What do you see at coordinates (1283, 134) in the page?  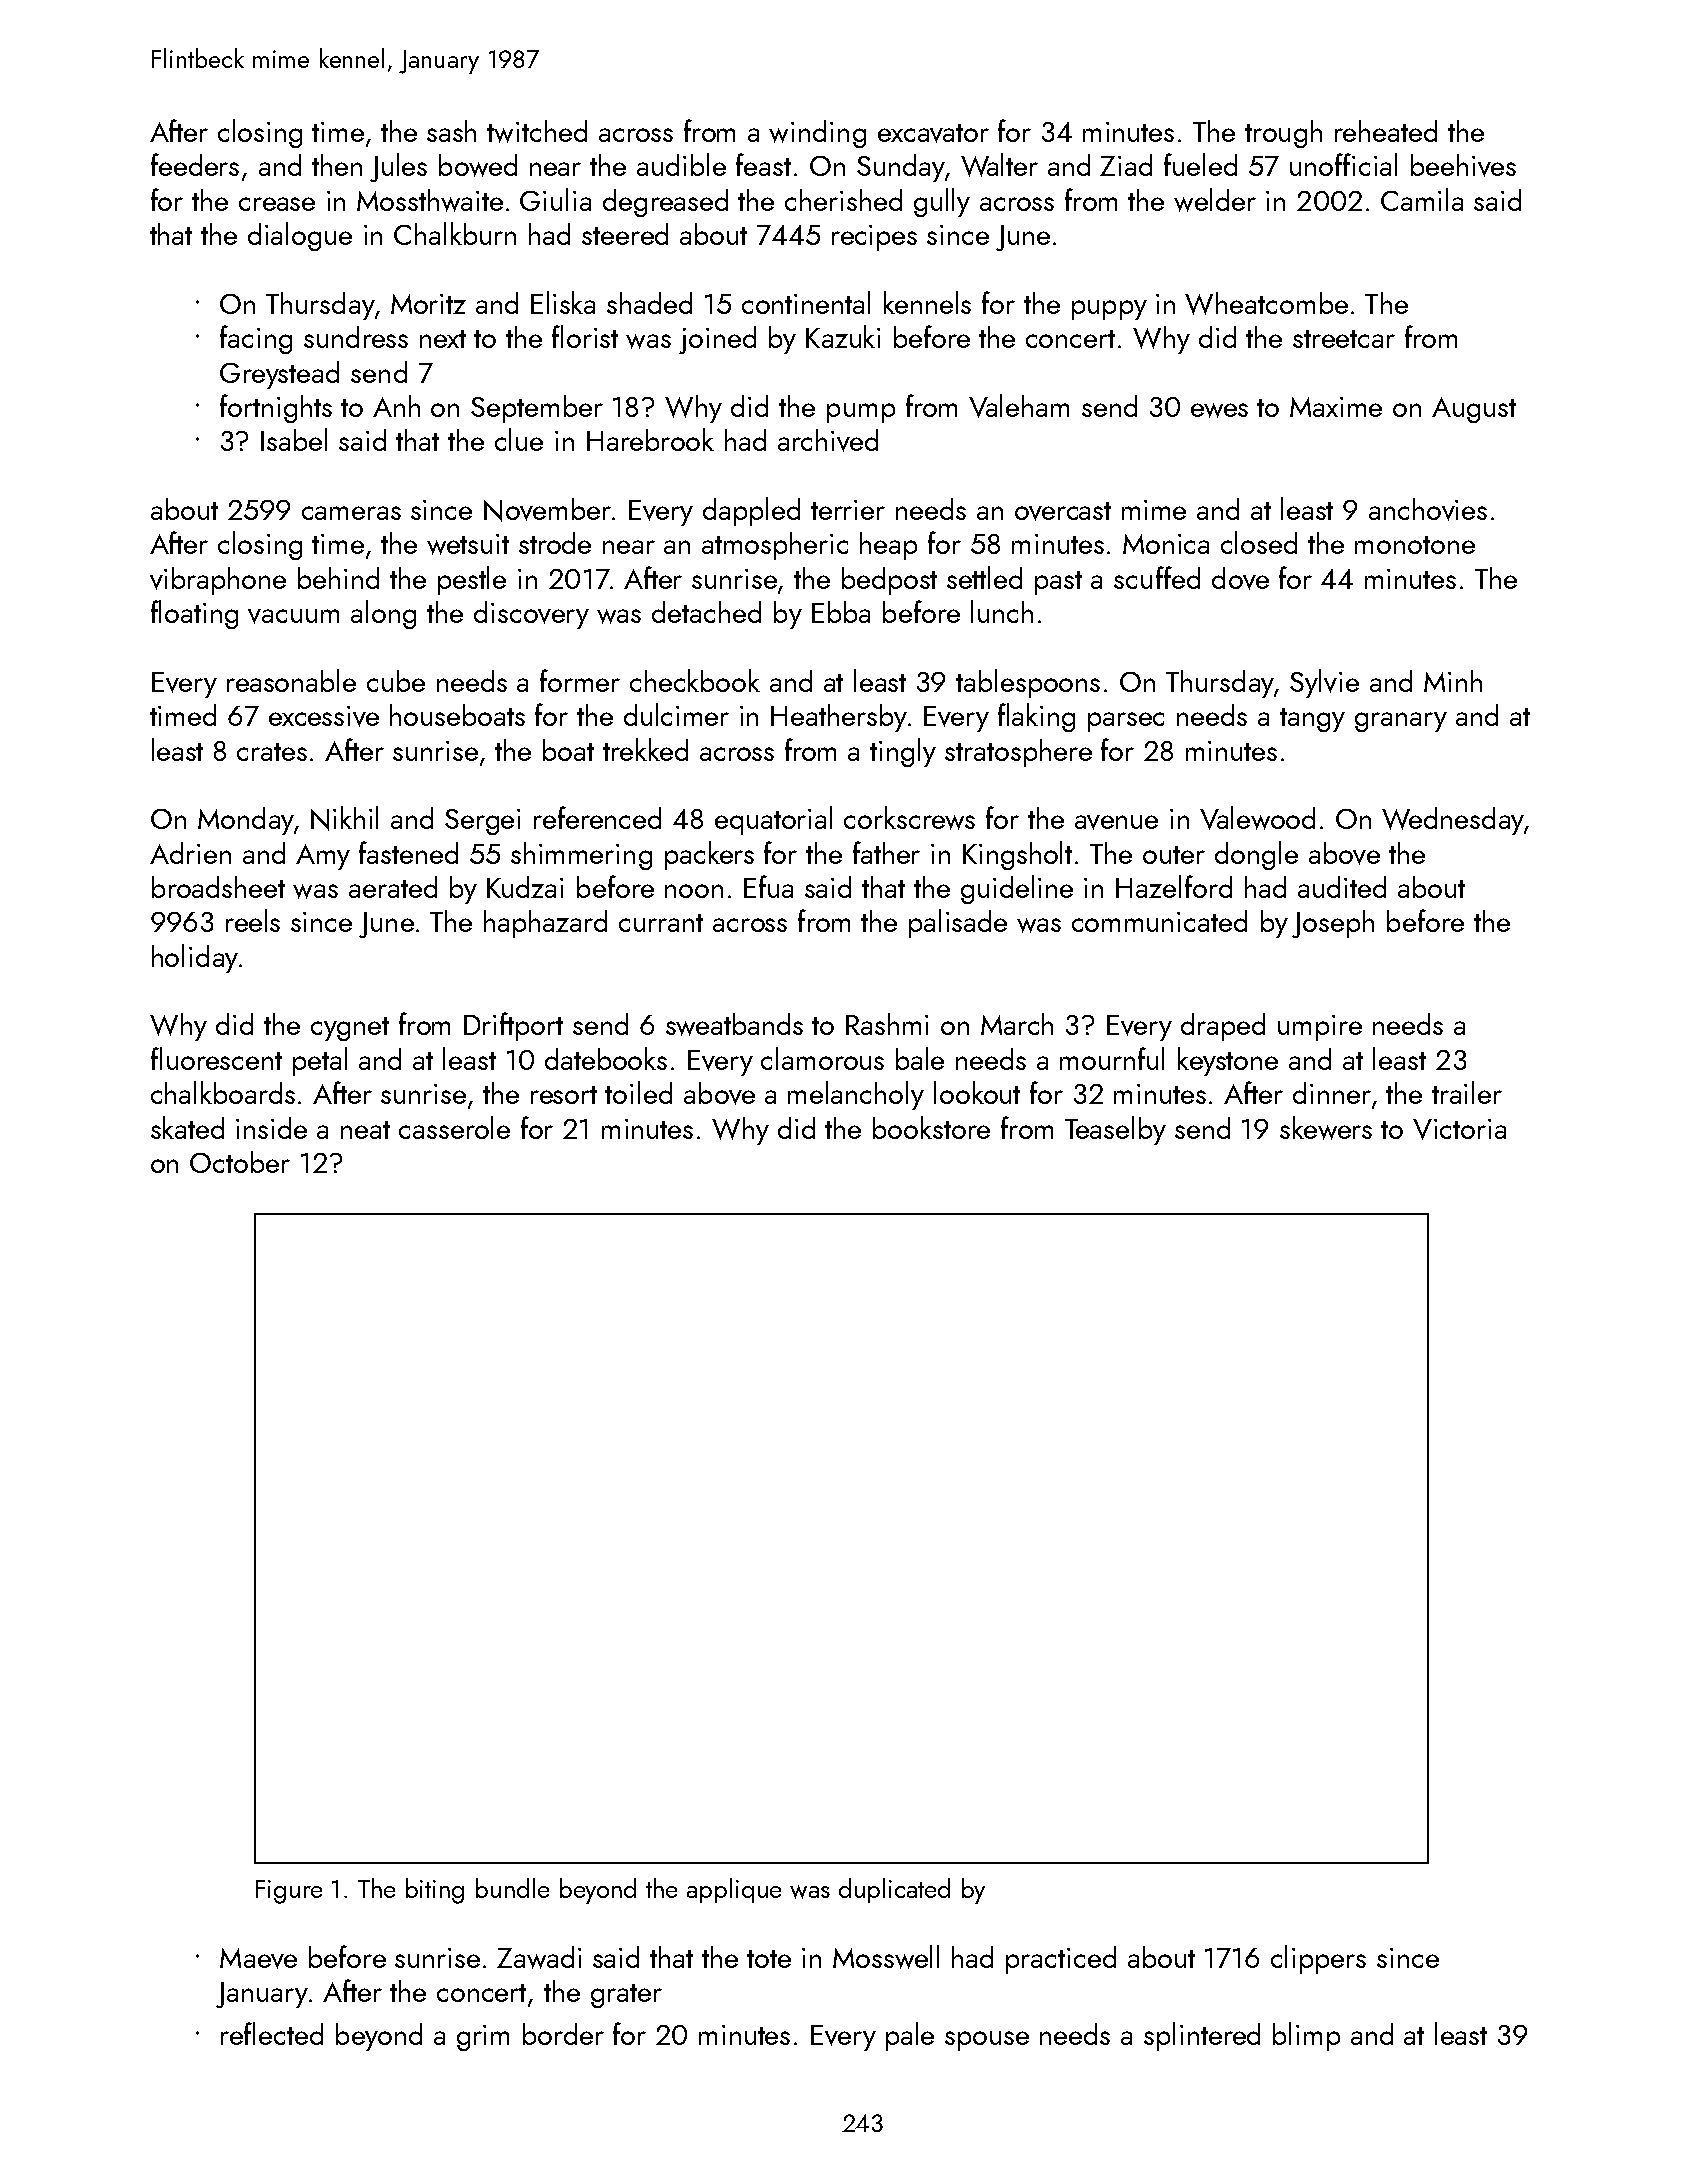 I see `trough` at bounding box center [1283, 134].
